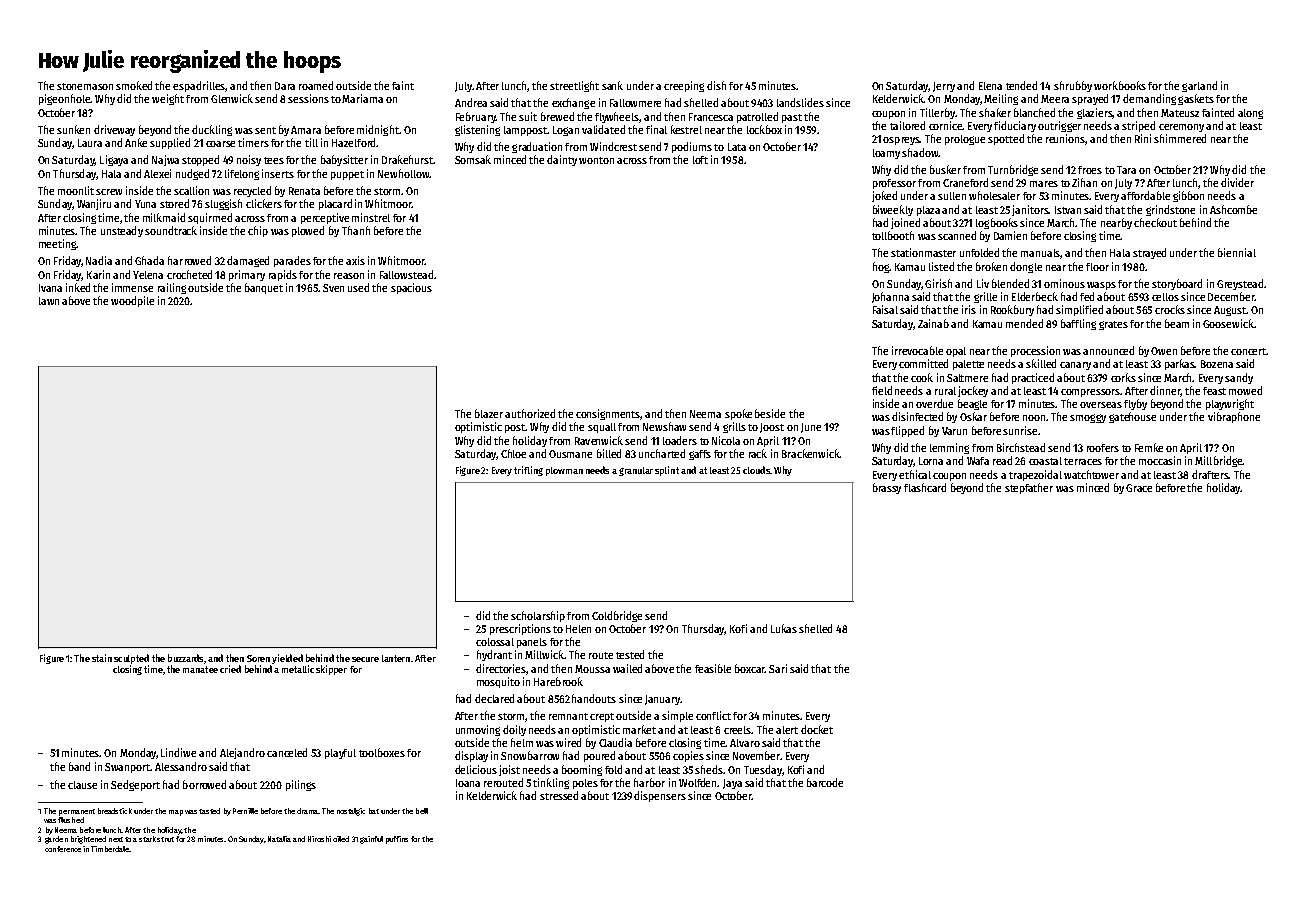 This page has height=924, width=1308. What do you see at coordinates (102, 658) in the page?
I see `stain` at bounding box center [102, 658].
